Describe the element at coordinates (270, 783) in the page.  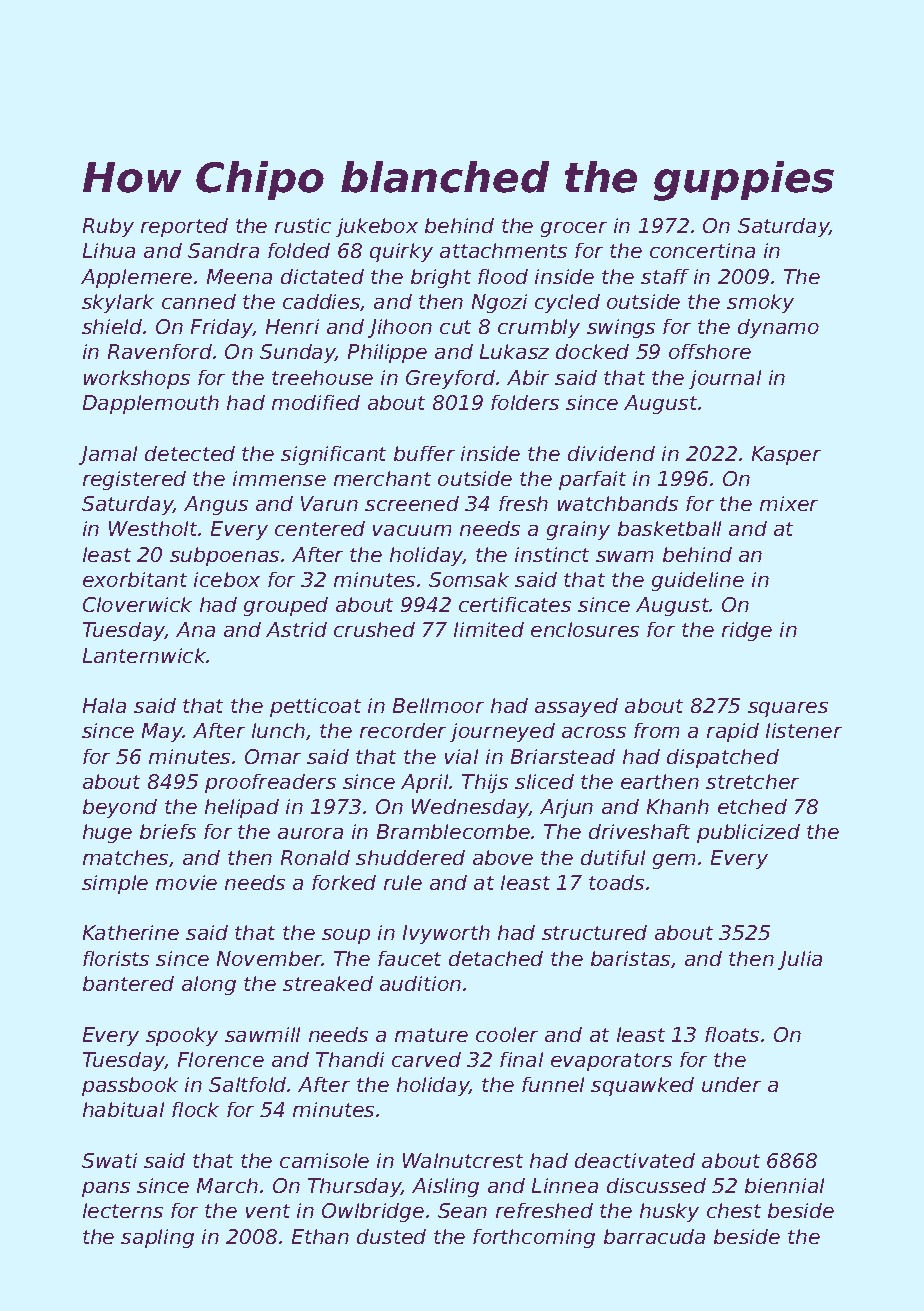
I see `proofreaders` at that location.
